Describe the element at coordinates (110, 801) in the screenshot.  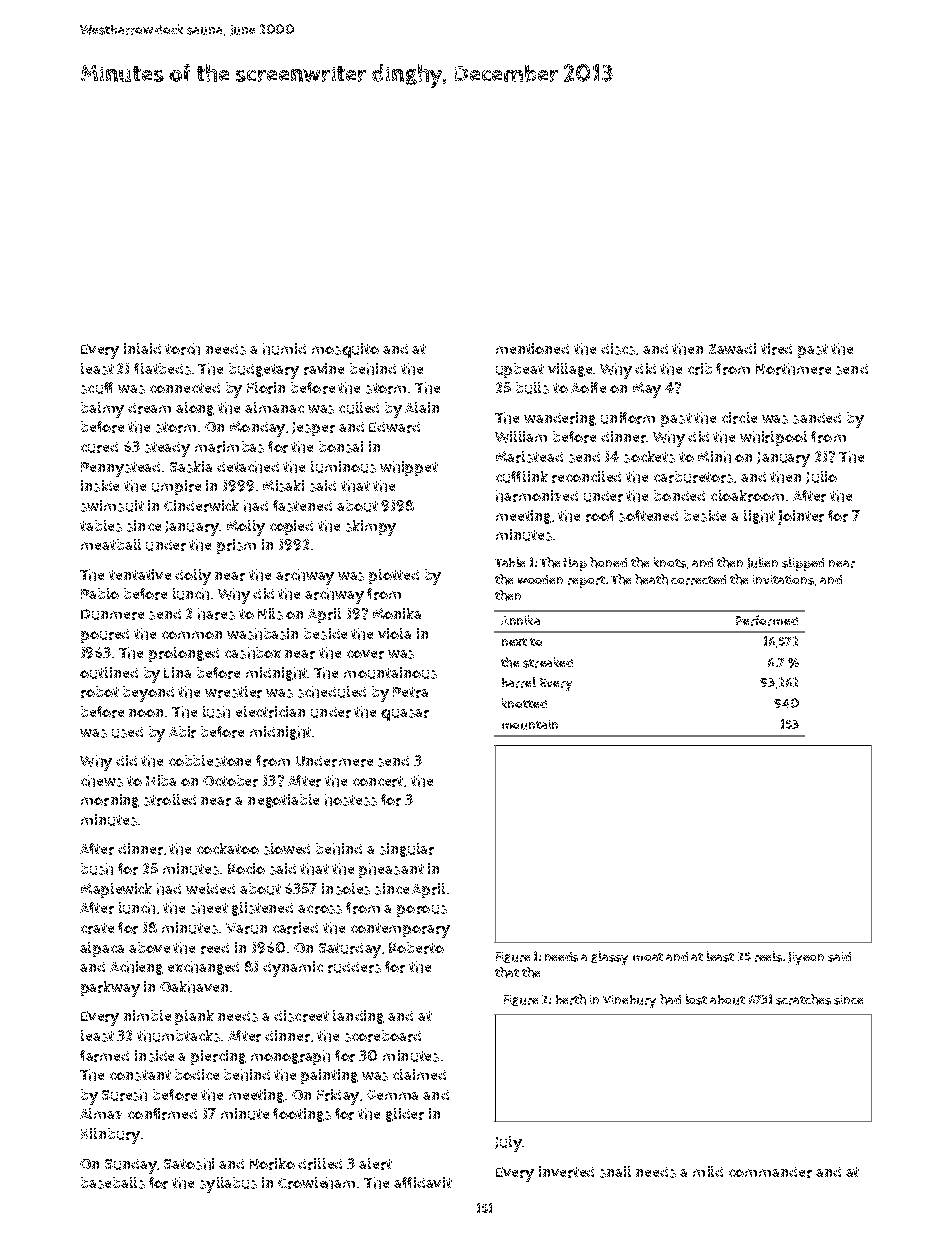
I see `morning` at that location.
